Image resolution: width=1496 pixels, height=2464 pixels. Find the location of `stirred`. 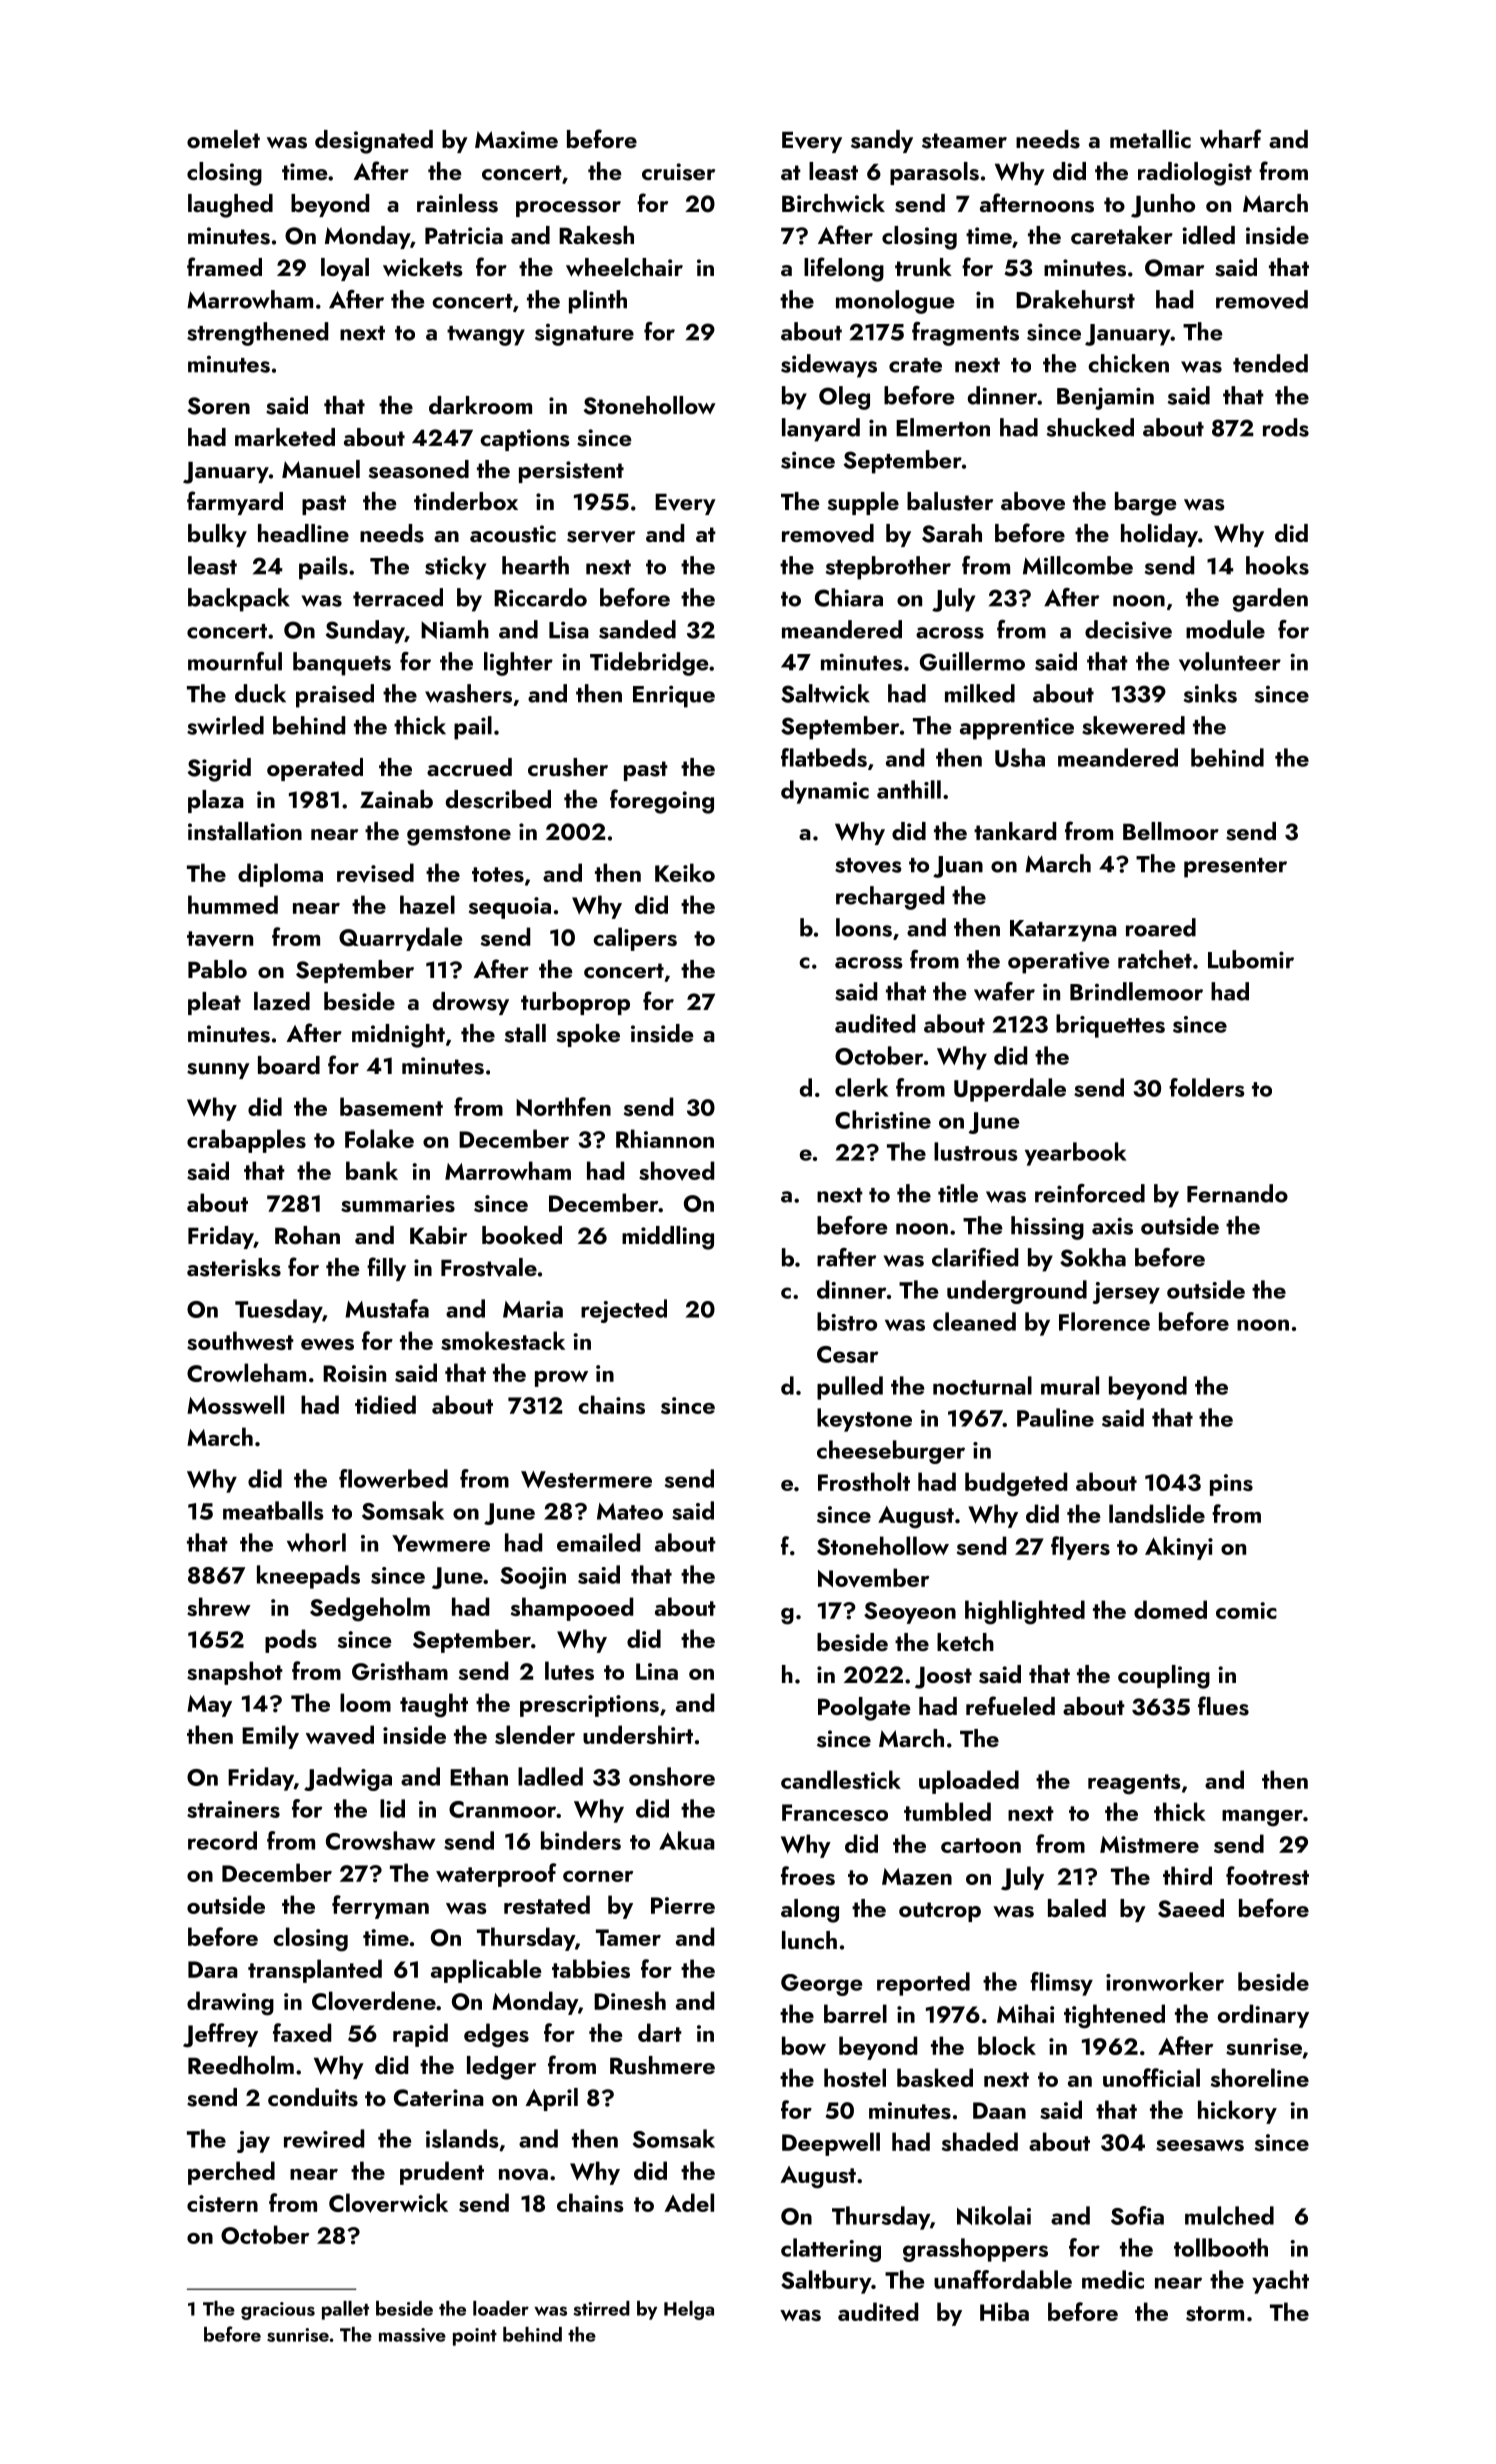

stirred is located at coordinates (601, 2308).
